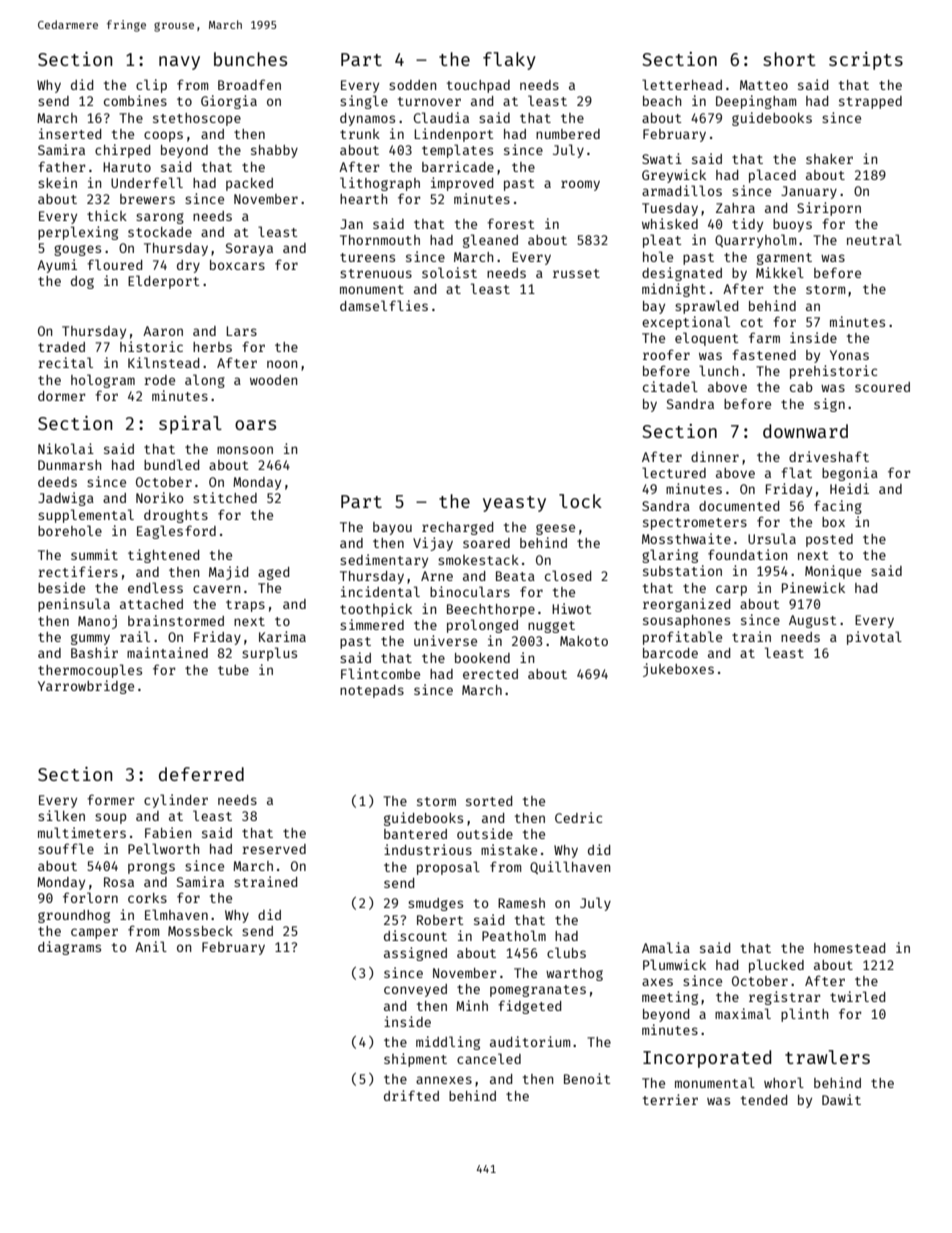 The height and width of the screenshot is (1233, 952). Describe the element at coordinates (69, 948) in the screenshot. I see `diagrams` at that location.
